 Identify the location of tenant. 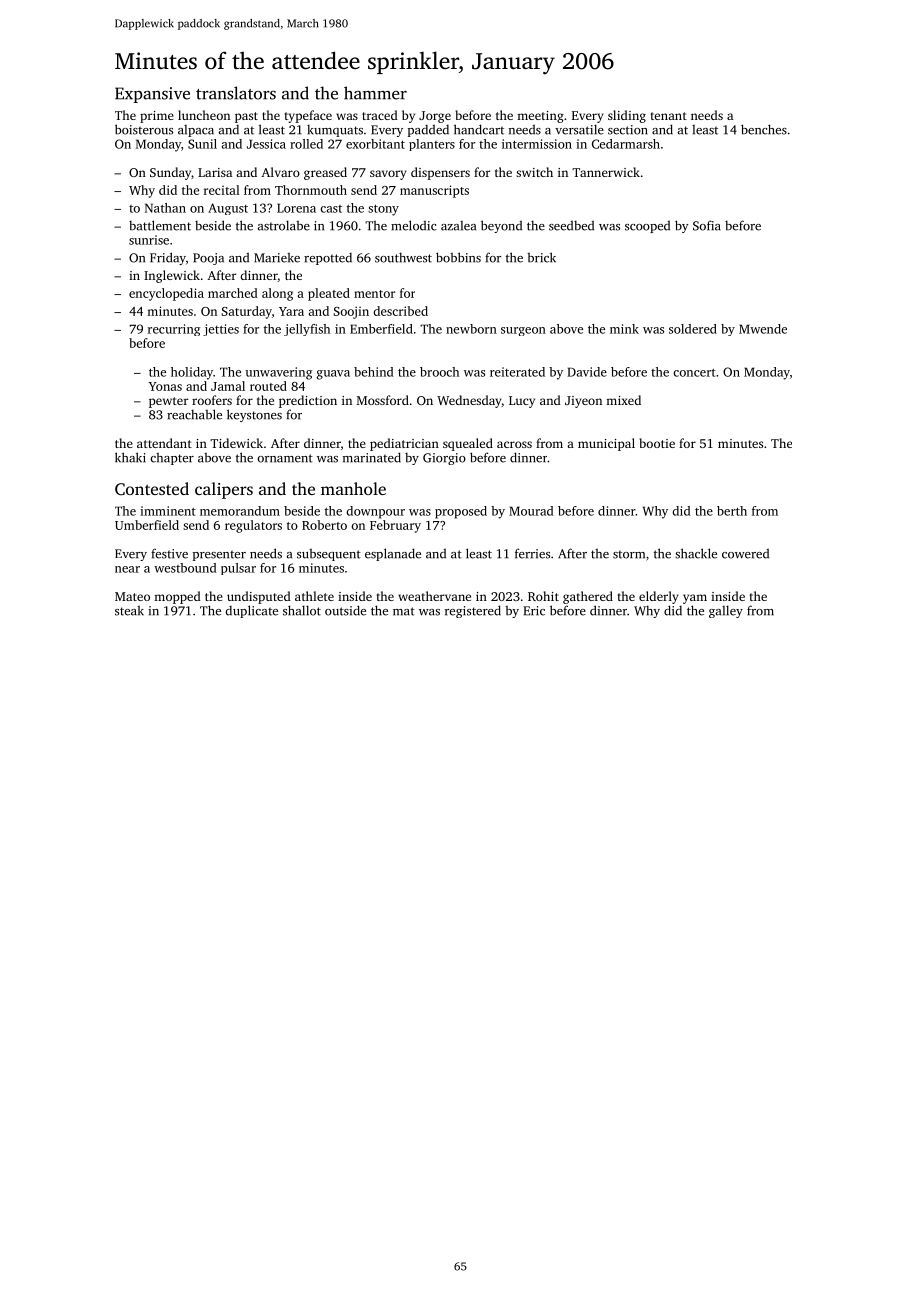
(669, 116).
